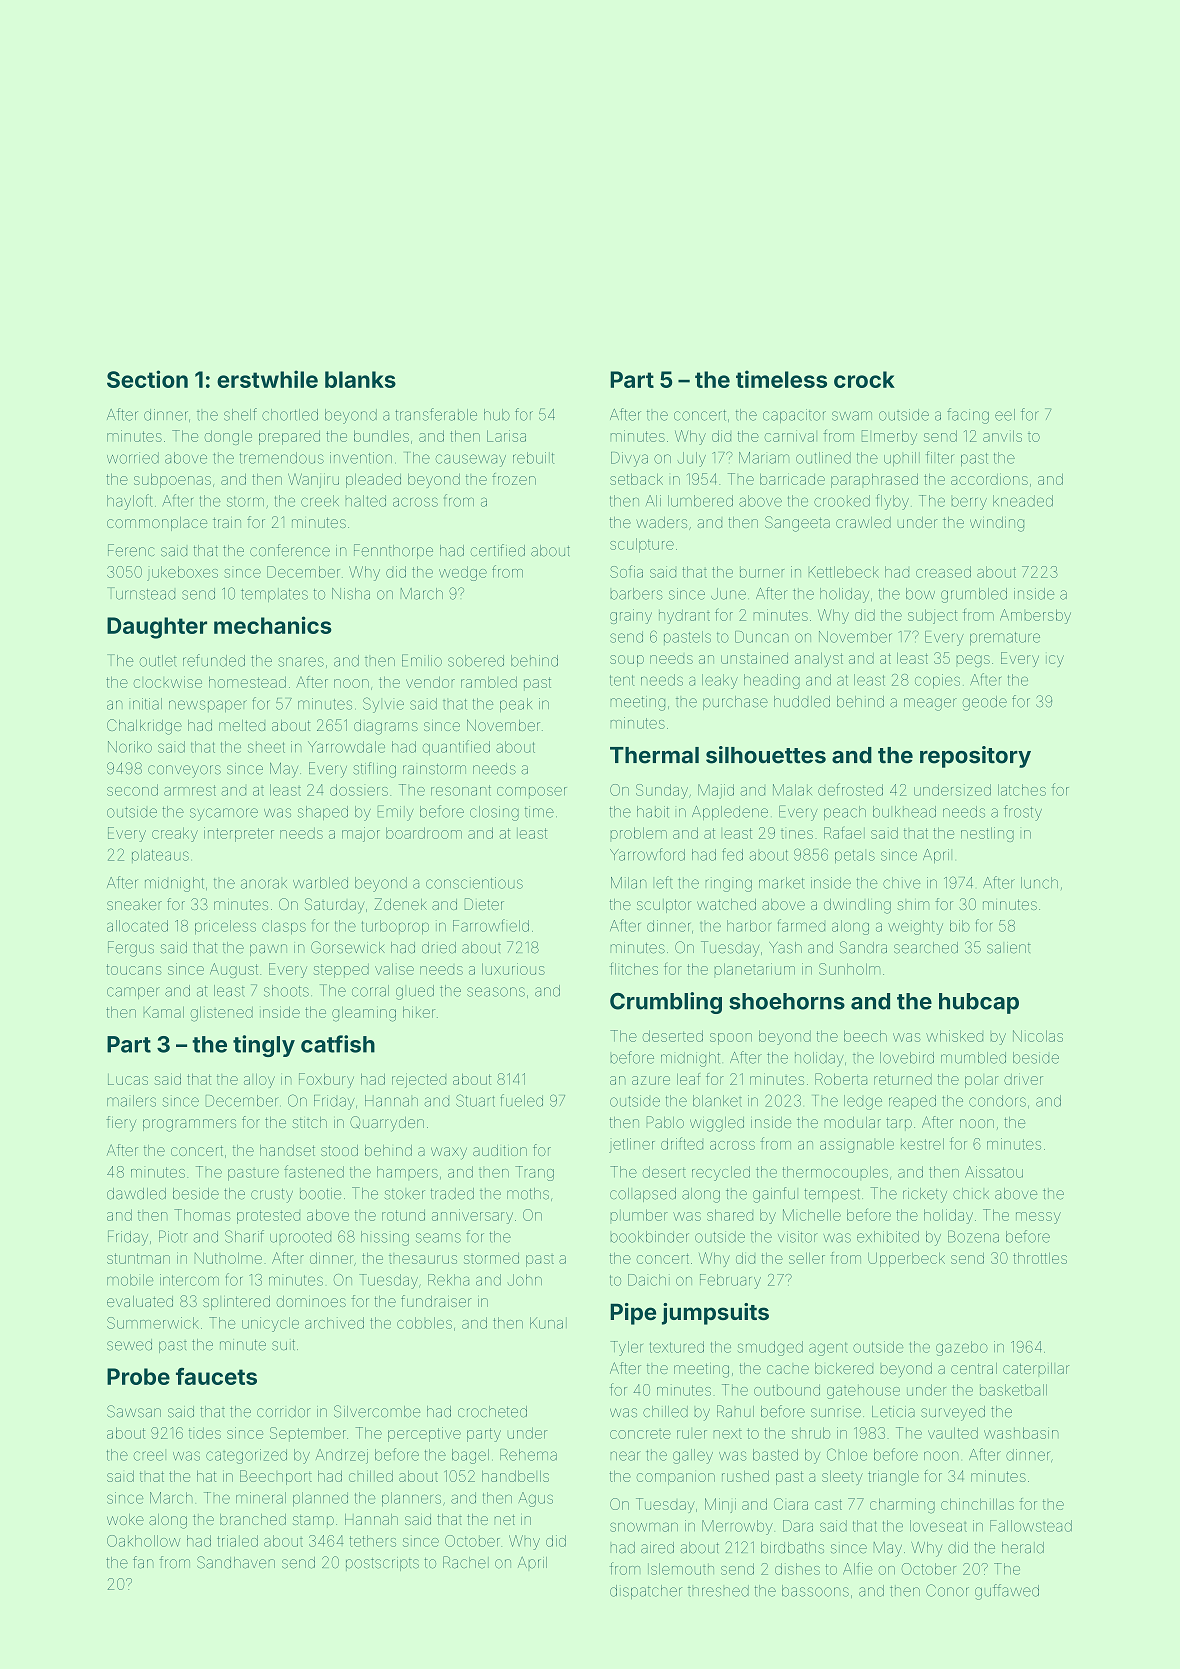 The width and height of the document is (1180, 1669). Describe the element at coordinates (516, 705) in the document. I see `peak` at that location.
